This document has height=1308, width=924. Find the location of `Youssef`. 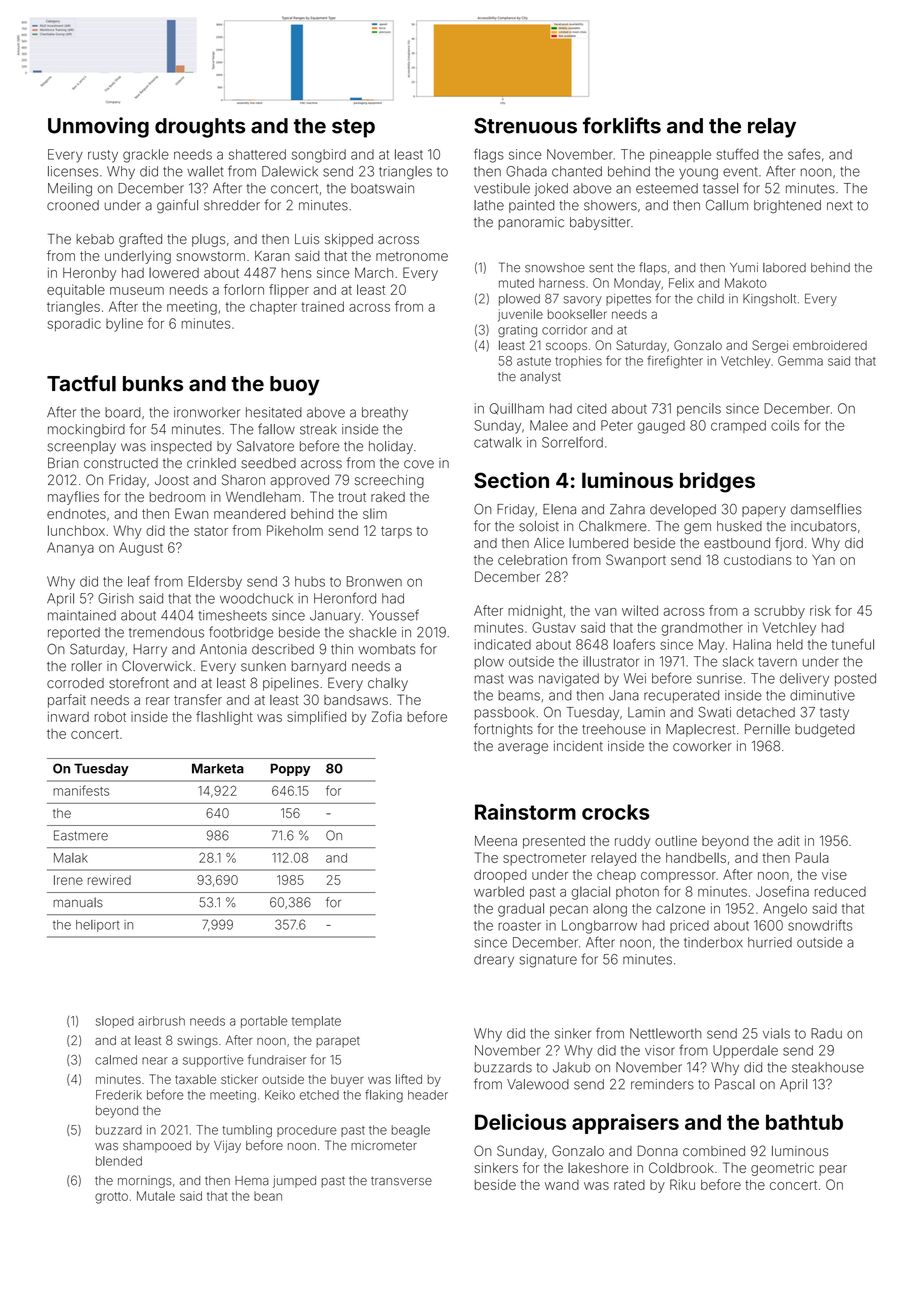

Youssef is located at coordinates (394, 615).
